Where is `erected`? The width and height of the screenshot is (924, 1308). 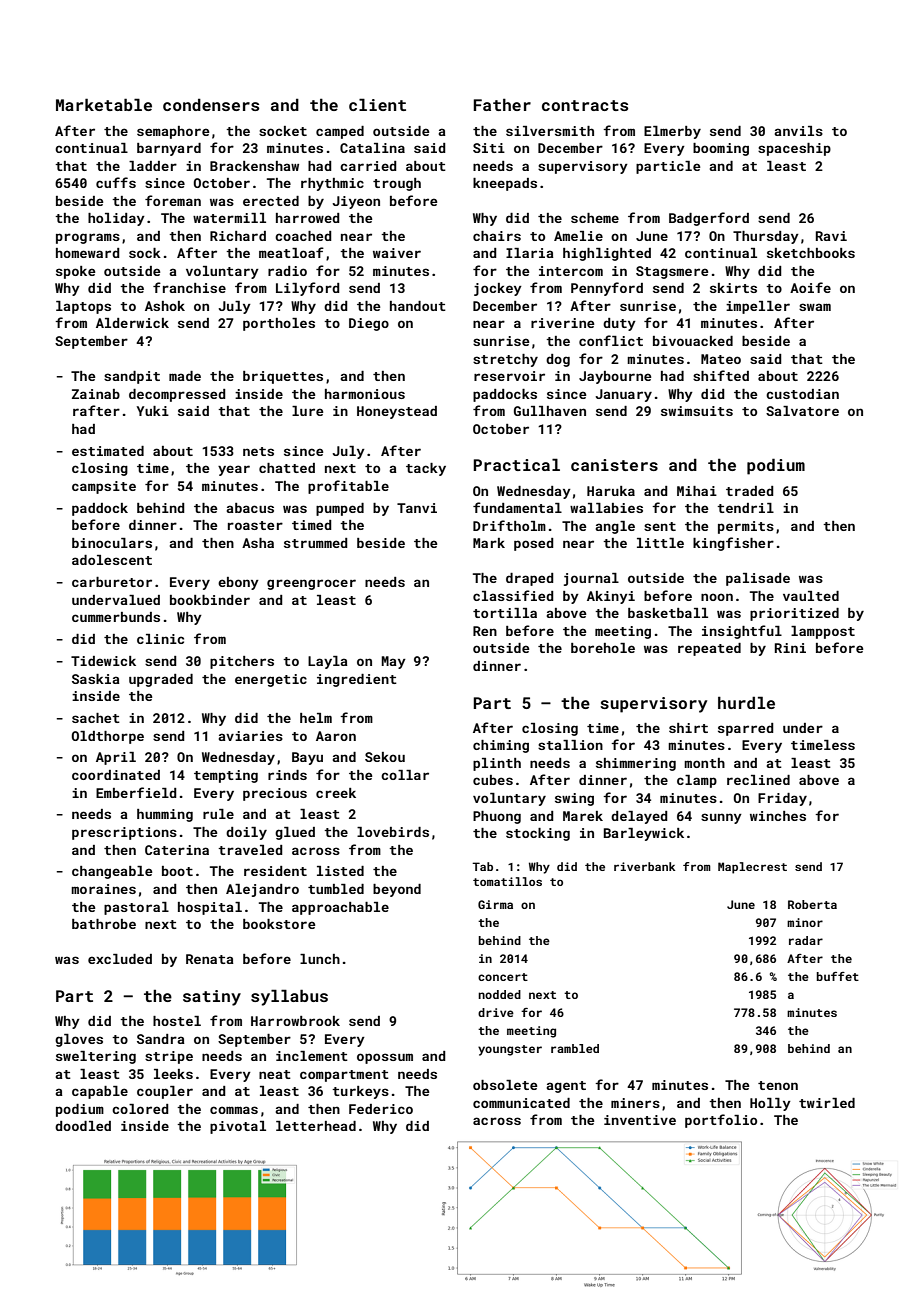 erected is located at coordinates (271, 201).
